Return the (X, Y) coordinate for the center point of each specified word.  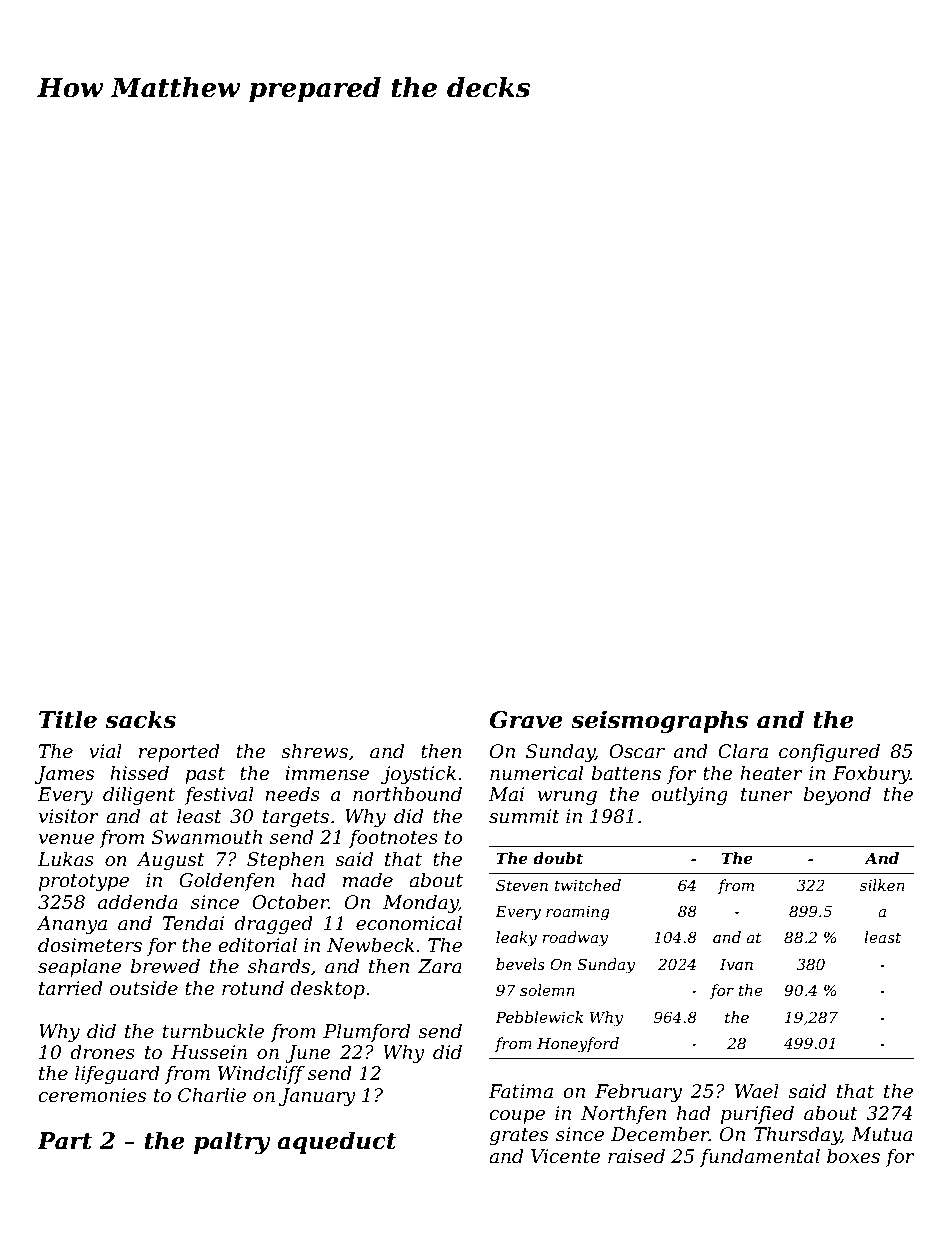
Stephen (285, 861)
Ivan (736, 964)
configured (829, 753)
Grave (526, 720)
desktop (327, 990)
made (368, 880)
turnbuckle (213, 1031)
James (64, 775)
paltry (232, 1142)
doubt (558, 858)
